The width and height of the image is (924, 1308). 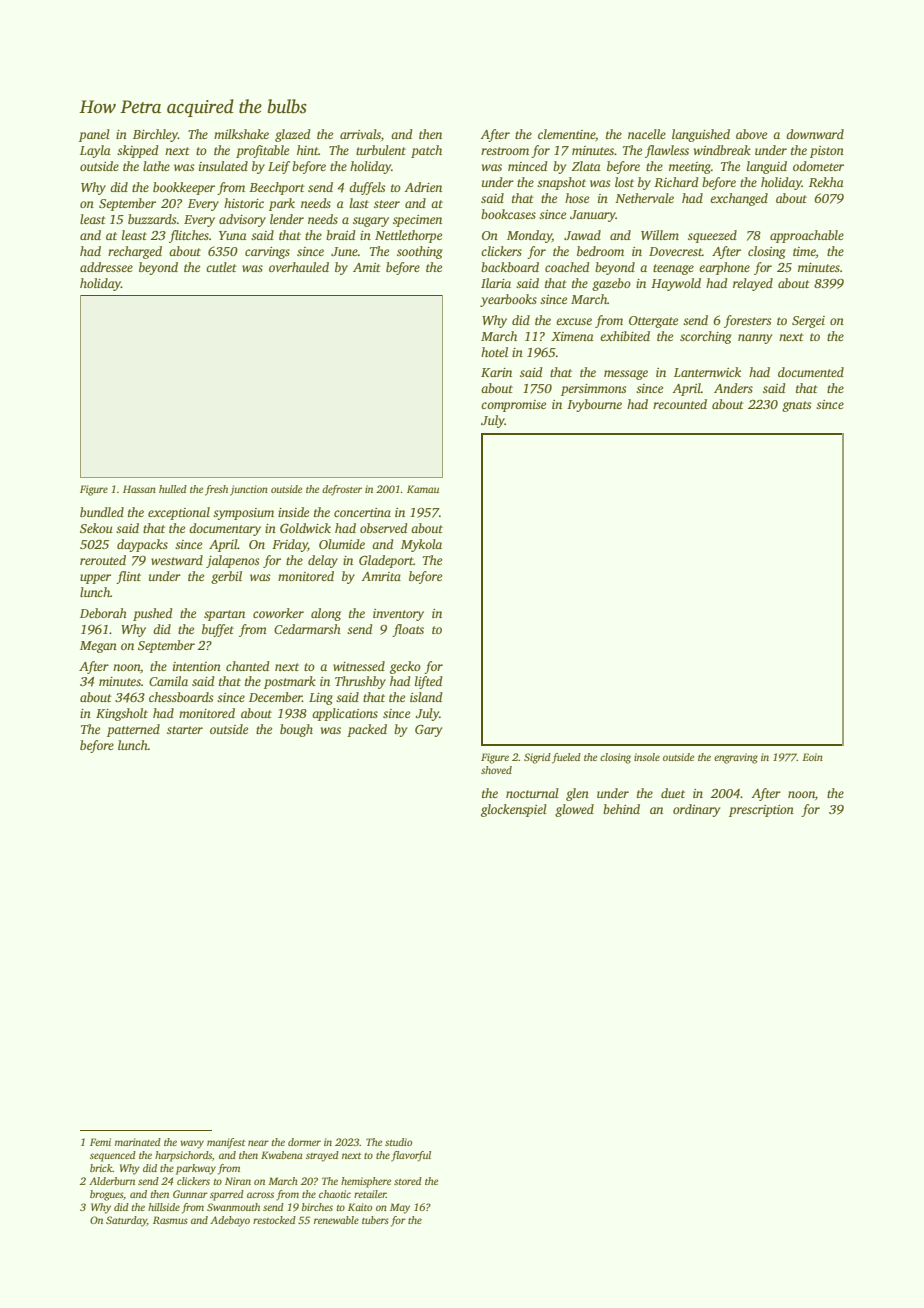 I want to click on May, so click(x=400, y=1208).
